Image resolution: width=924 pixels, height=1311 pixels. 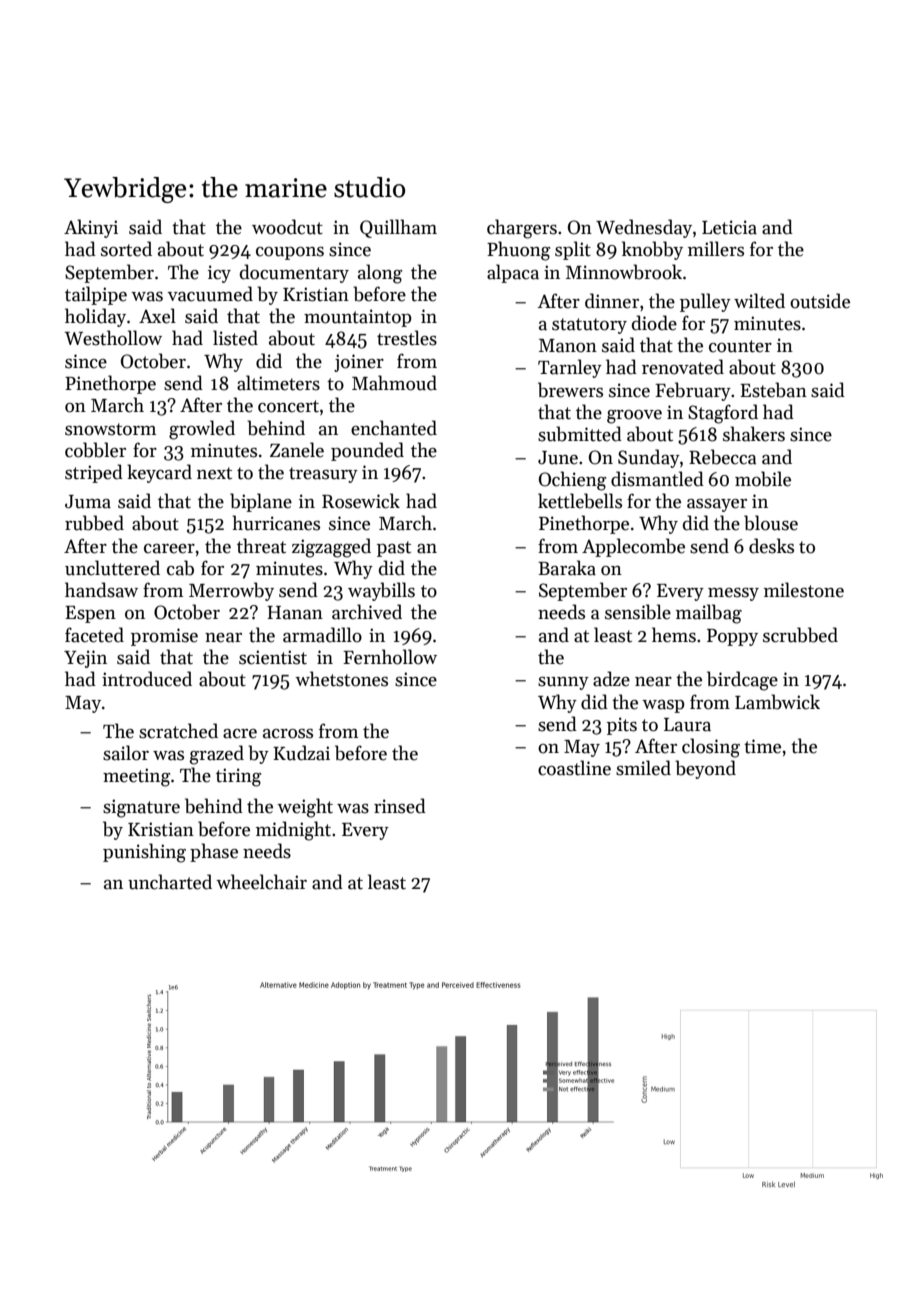 What do you see at coordinates (777, 702) in the screenshot?
I see `Lambwick` at bounding box center [777, 702].
